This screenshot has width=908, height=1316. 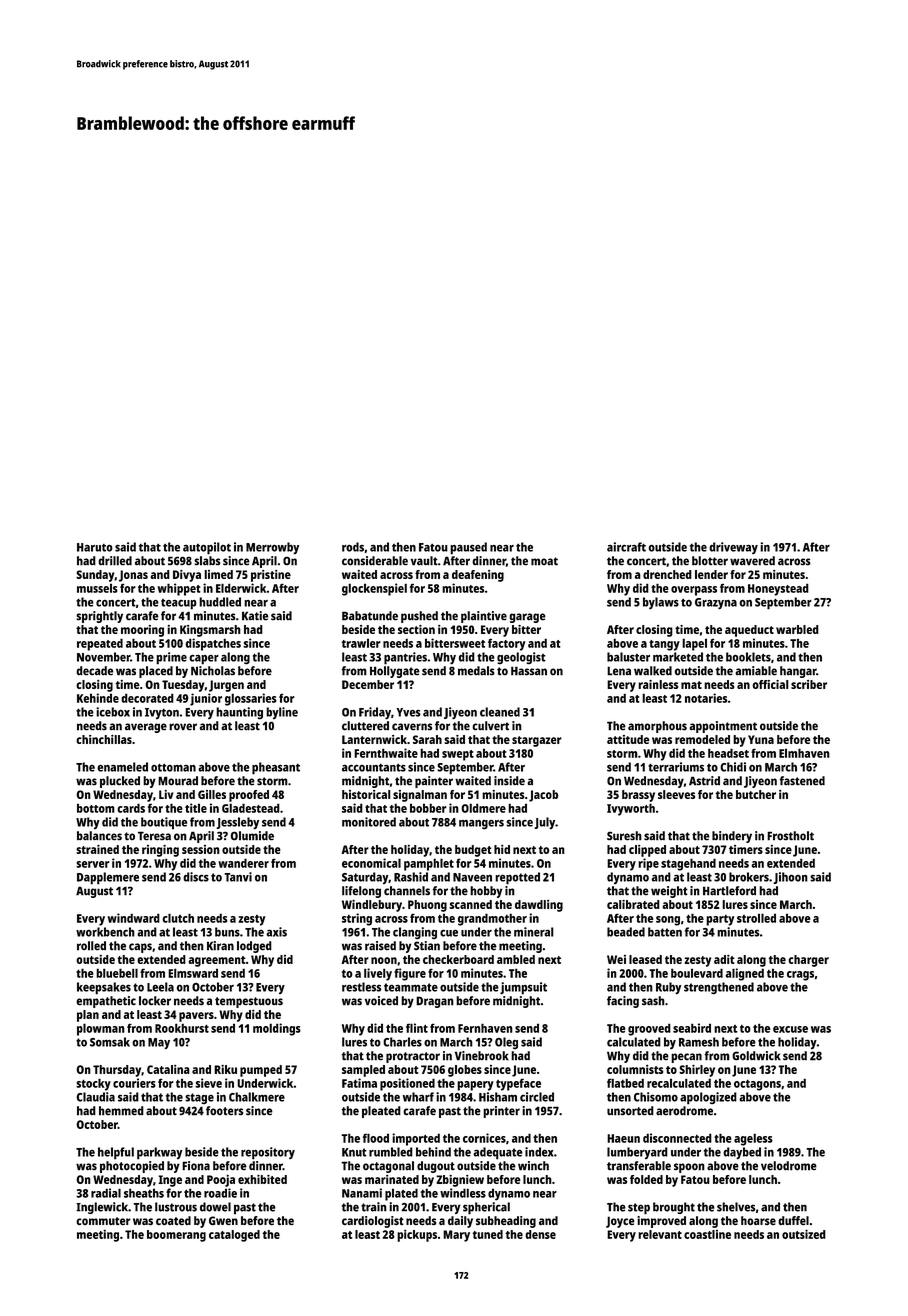 I want to click on Haruto, so click(x=95, y=547).
